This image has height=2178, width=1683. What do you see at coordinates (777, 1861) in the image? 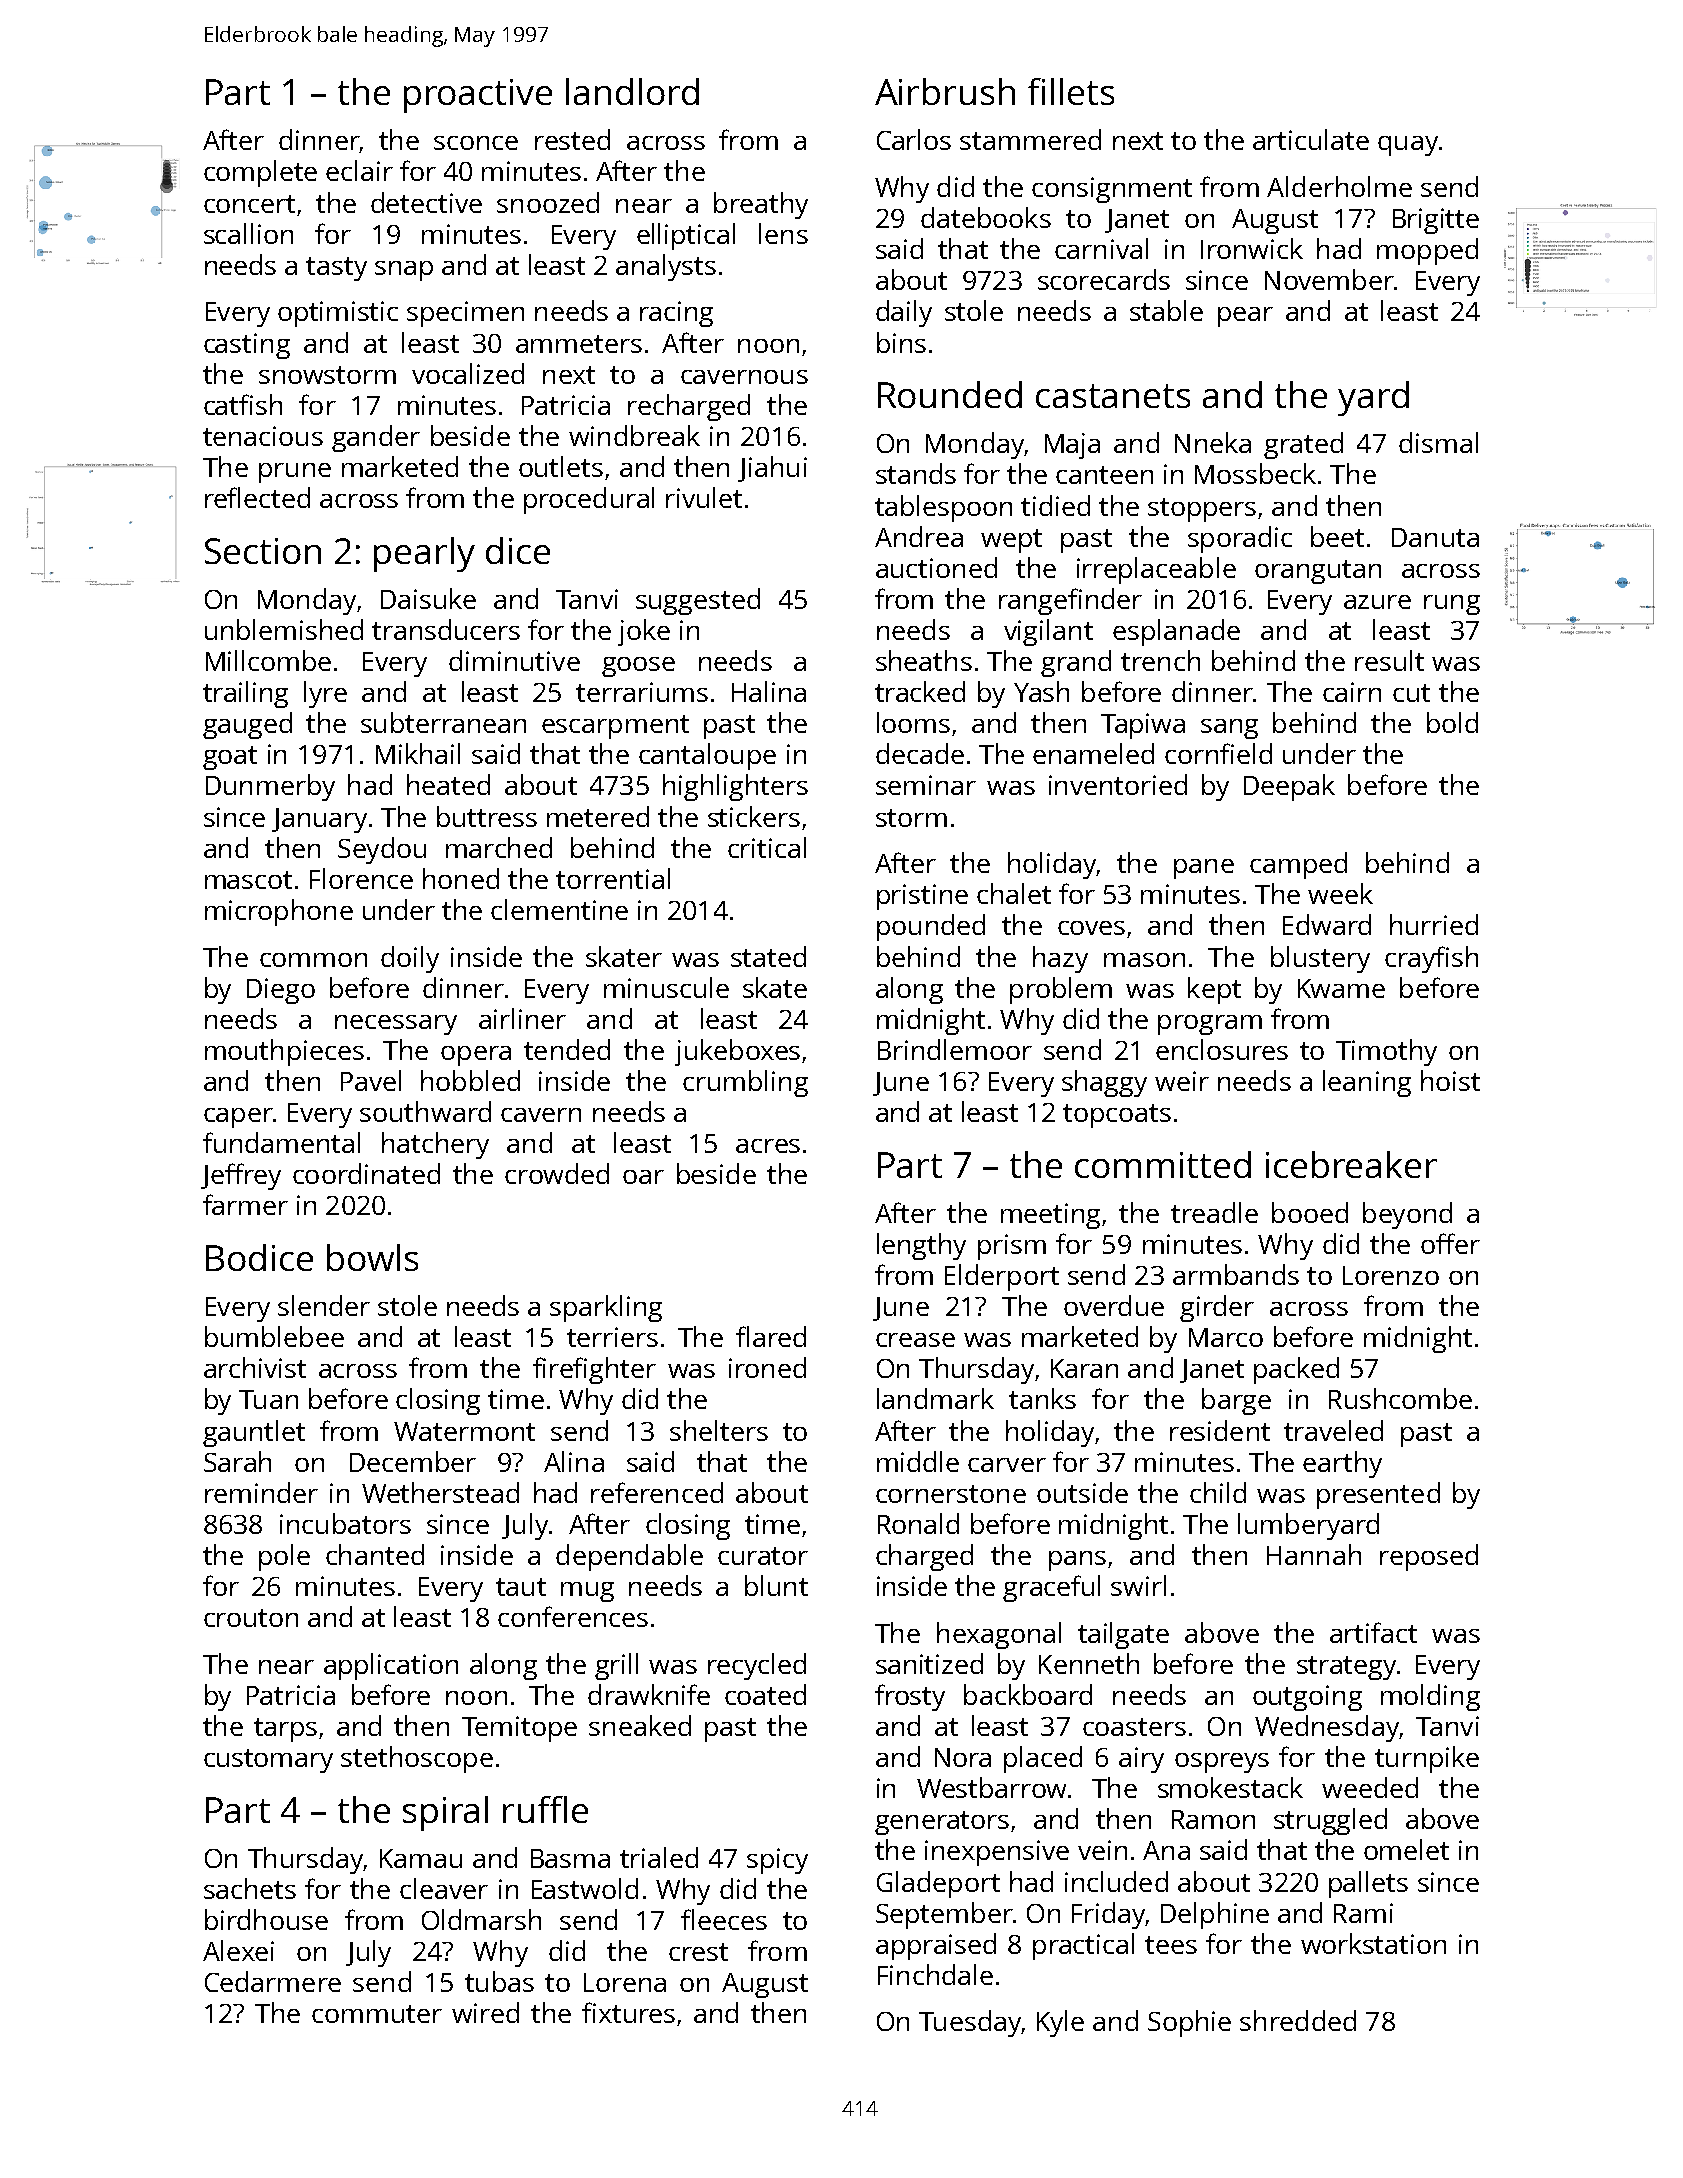
I see `spicy` at bounding box center [777, 1861].
